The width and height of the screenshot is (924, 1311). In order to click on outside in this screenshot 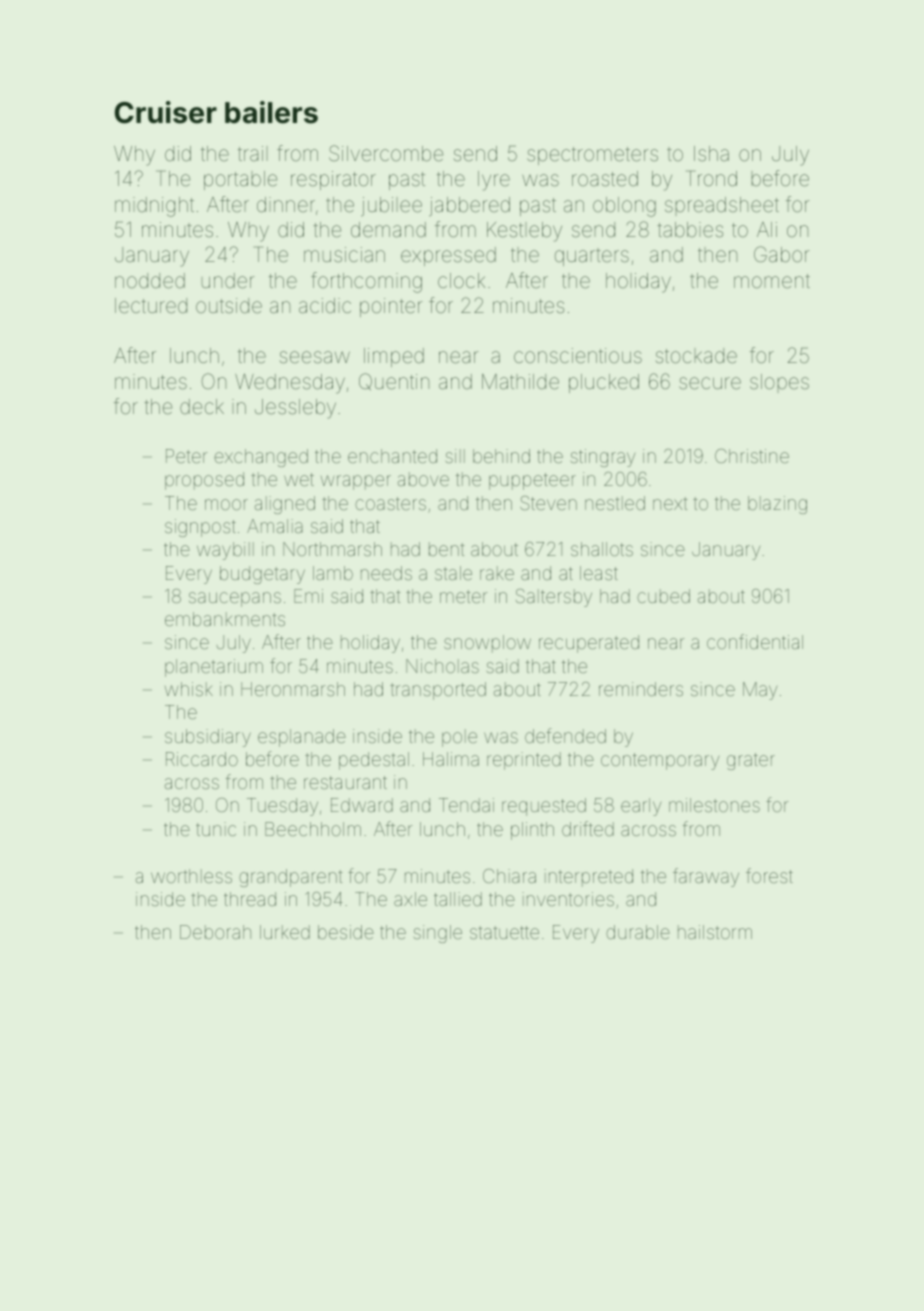, I will do `click(229, 305)`.
